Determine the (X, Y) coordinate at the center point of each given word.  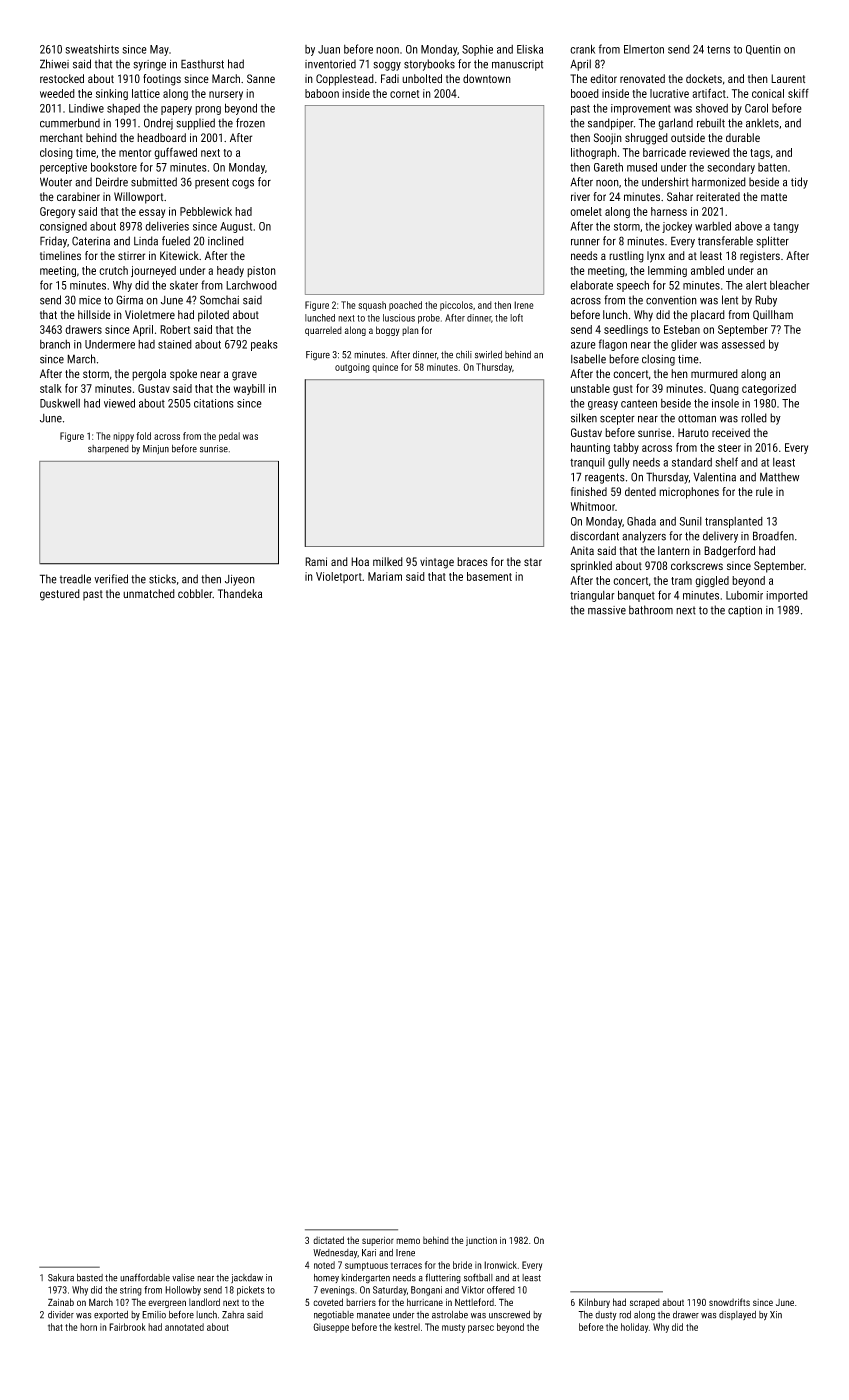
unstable (590, 388)
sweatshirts (92, 49)
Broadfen (773, 536)
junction (481, 1241)
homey (326, 1278)
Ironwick (500, 1265)
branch (55, 344)
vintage (437, 563)
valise (183, 1278)
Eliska (530, 49)
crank (582, 49)
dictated (328, 1240)
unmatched (149, 593)
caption (745, 611)
